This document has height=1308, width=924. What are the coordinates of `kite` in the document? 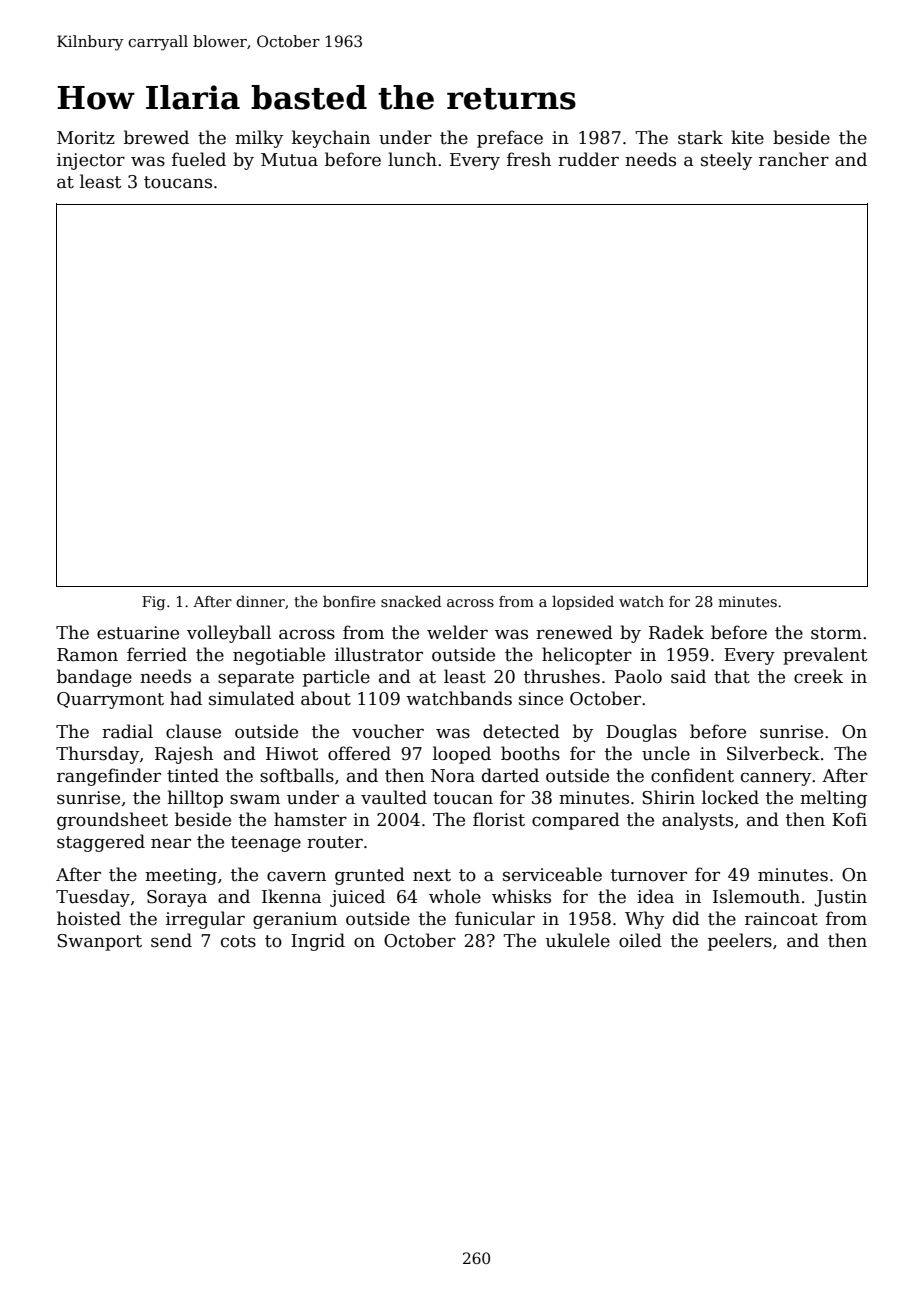 It's located at (747, 137).
